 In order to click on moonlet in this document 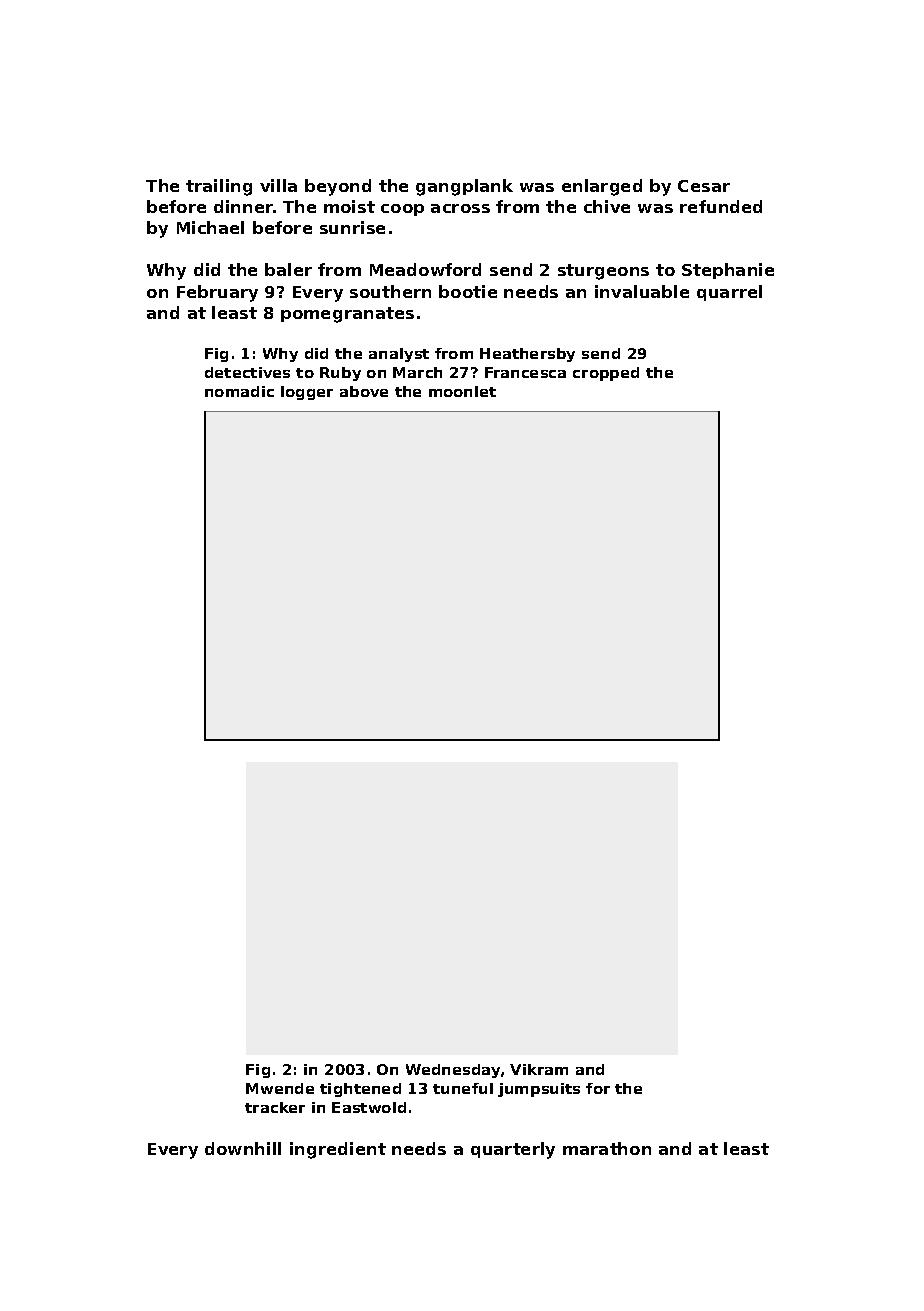, I will do `click(462, 391)`.
